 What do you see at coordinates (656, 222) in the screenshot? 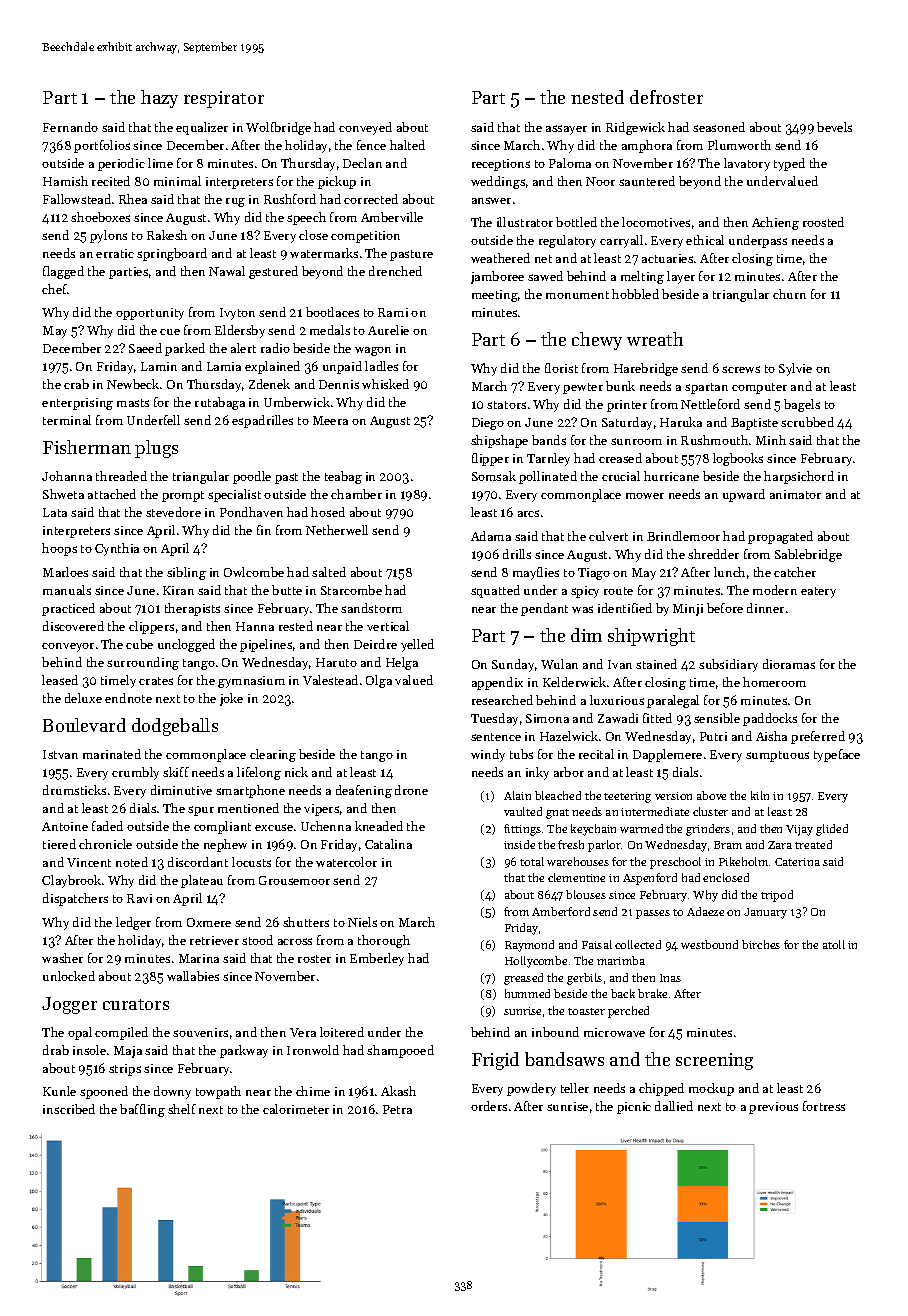
I see `locomotives` at bounding box center [656, 222].
